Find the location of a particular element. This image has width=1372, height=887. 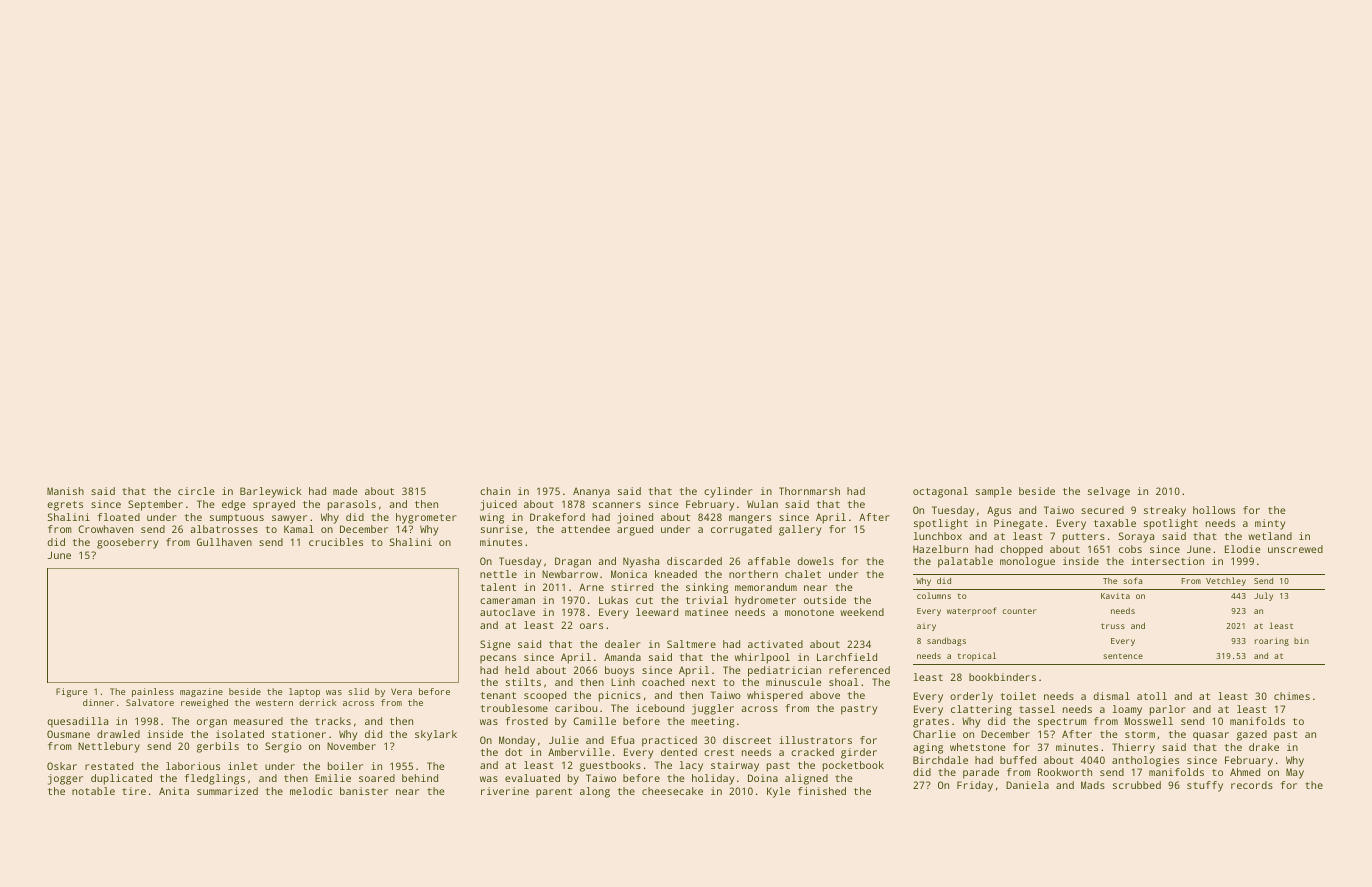

made is located at coordinates (345, 491).
